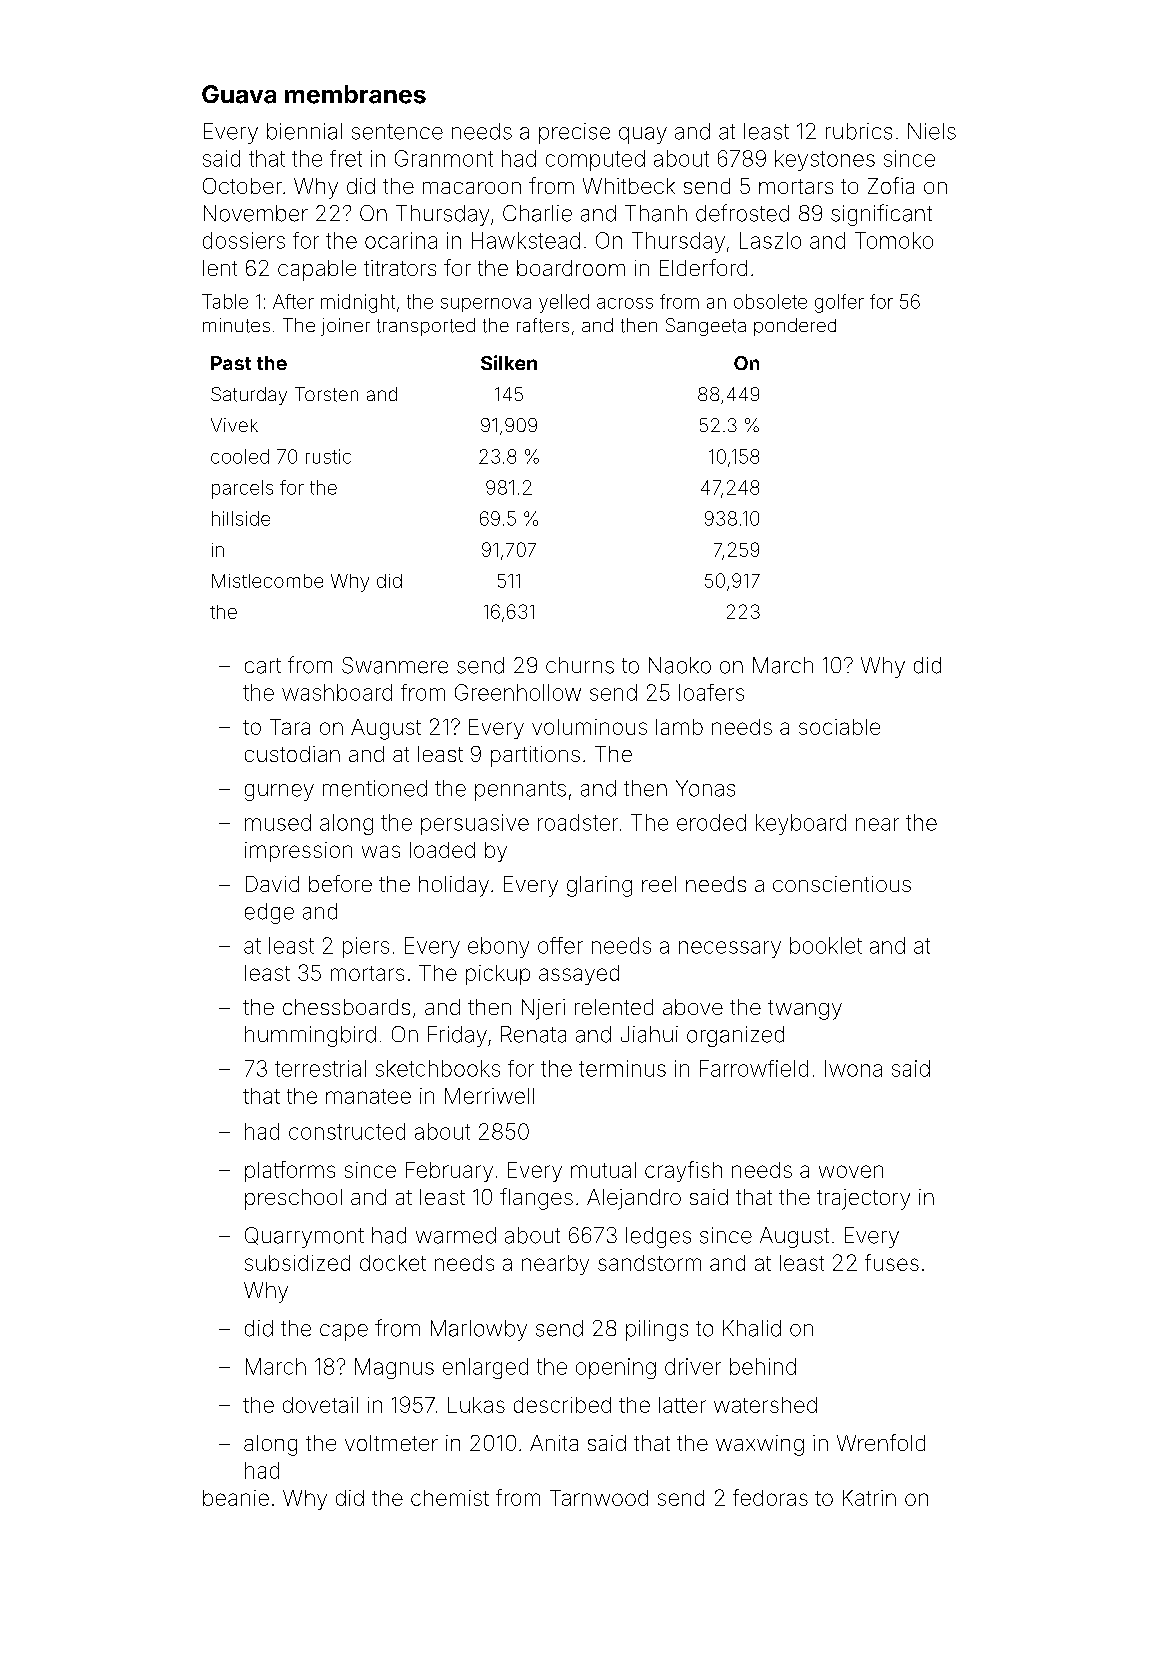 This screenshot has width=1165, height=1654. Describe the element at coordinates (328, 456) in the screenshot. I see `rustic` at that location.
